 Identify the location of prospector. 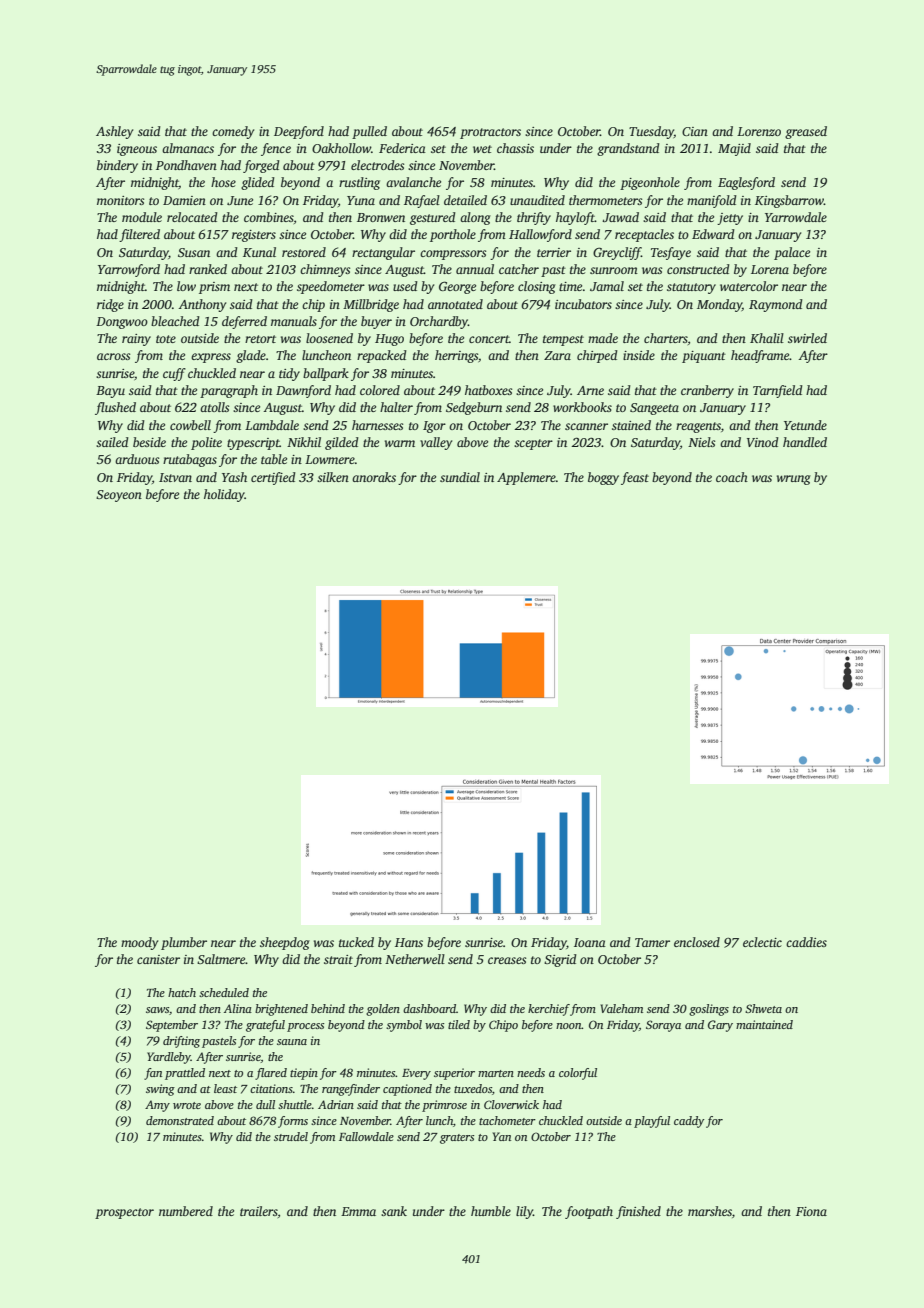
(124, 1213).
